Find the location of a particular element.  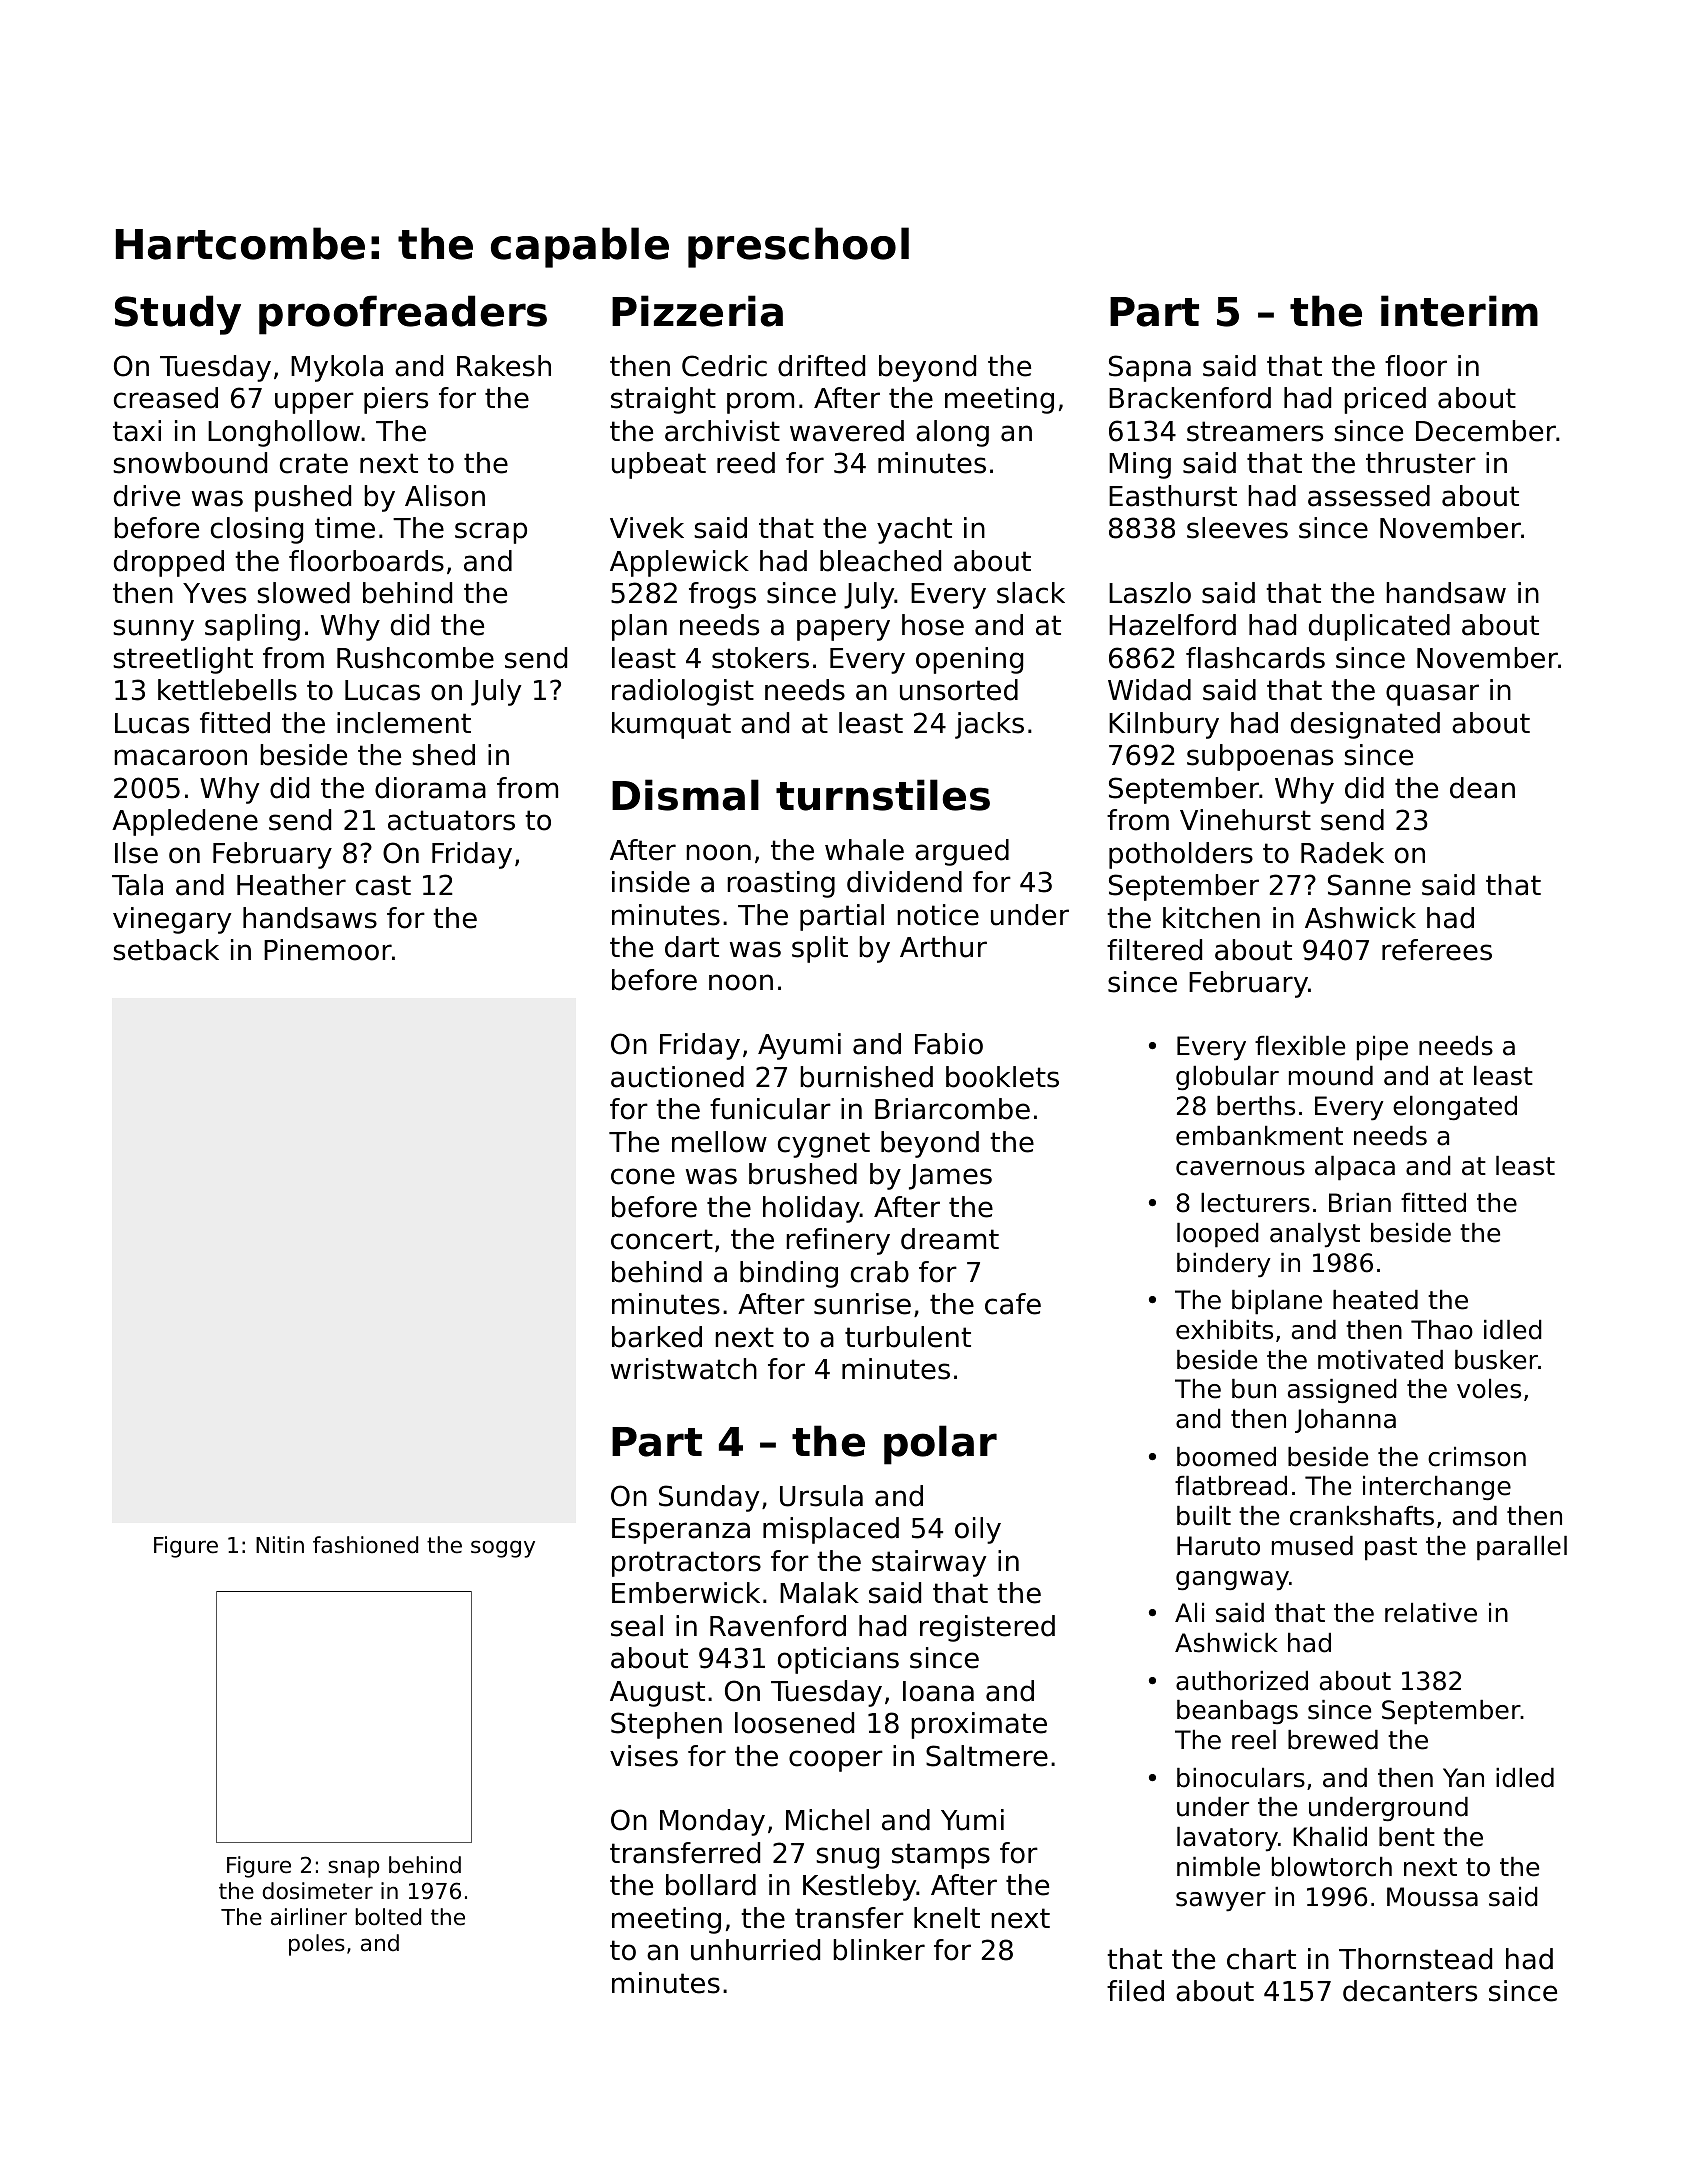

poles is located at coordinates (317, 1945).
